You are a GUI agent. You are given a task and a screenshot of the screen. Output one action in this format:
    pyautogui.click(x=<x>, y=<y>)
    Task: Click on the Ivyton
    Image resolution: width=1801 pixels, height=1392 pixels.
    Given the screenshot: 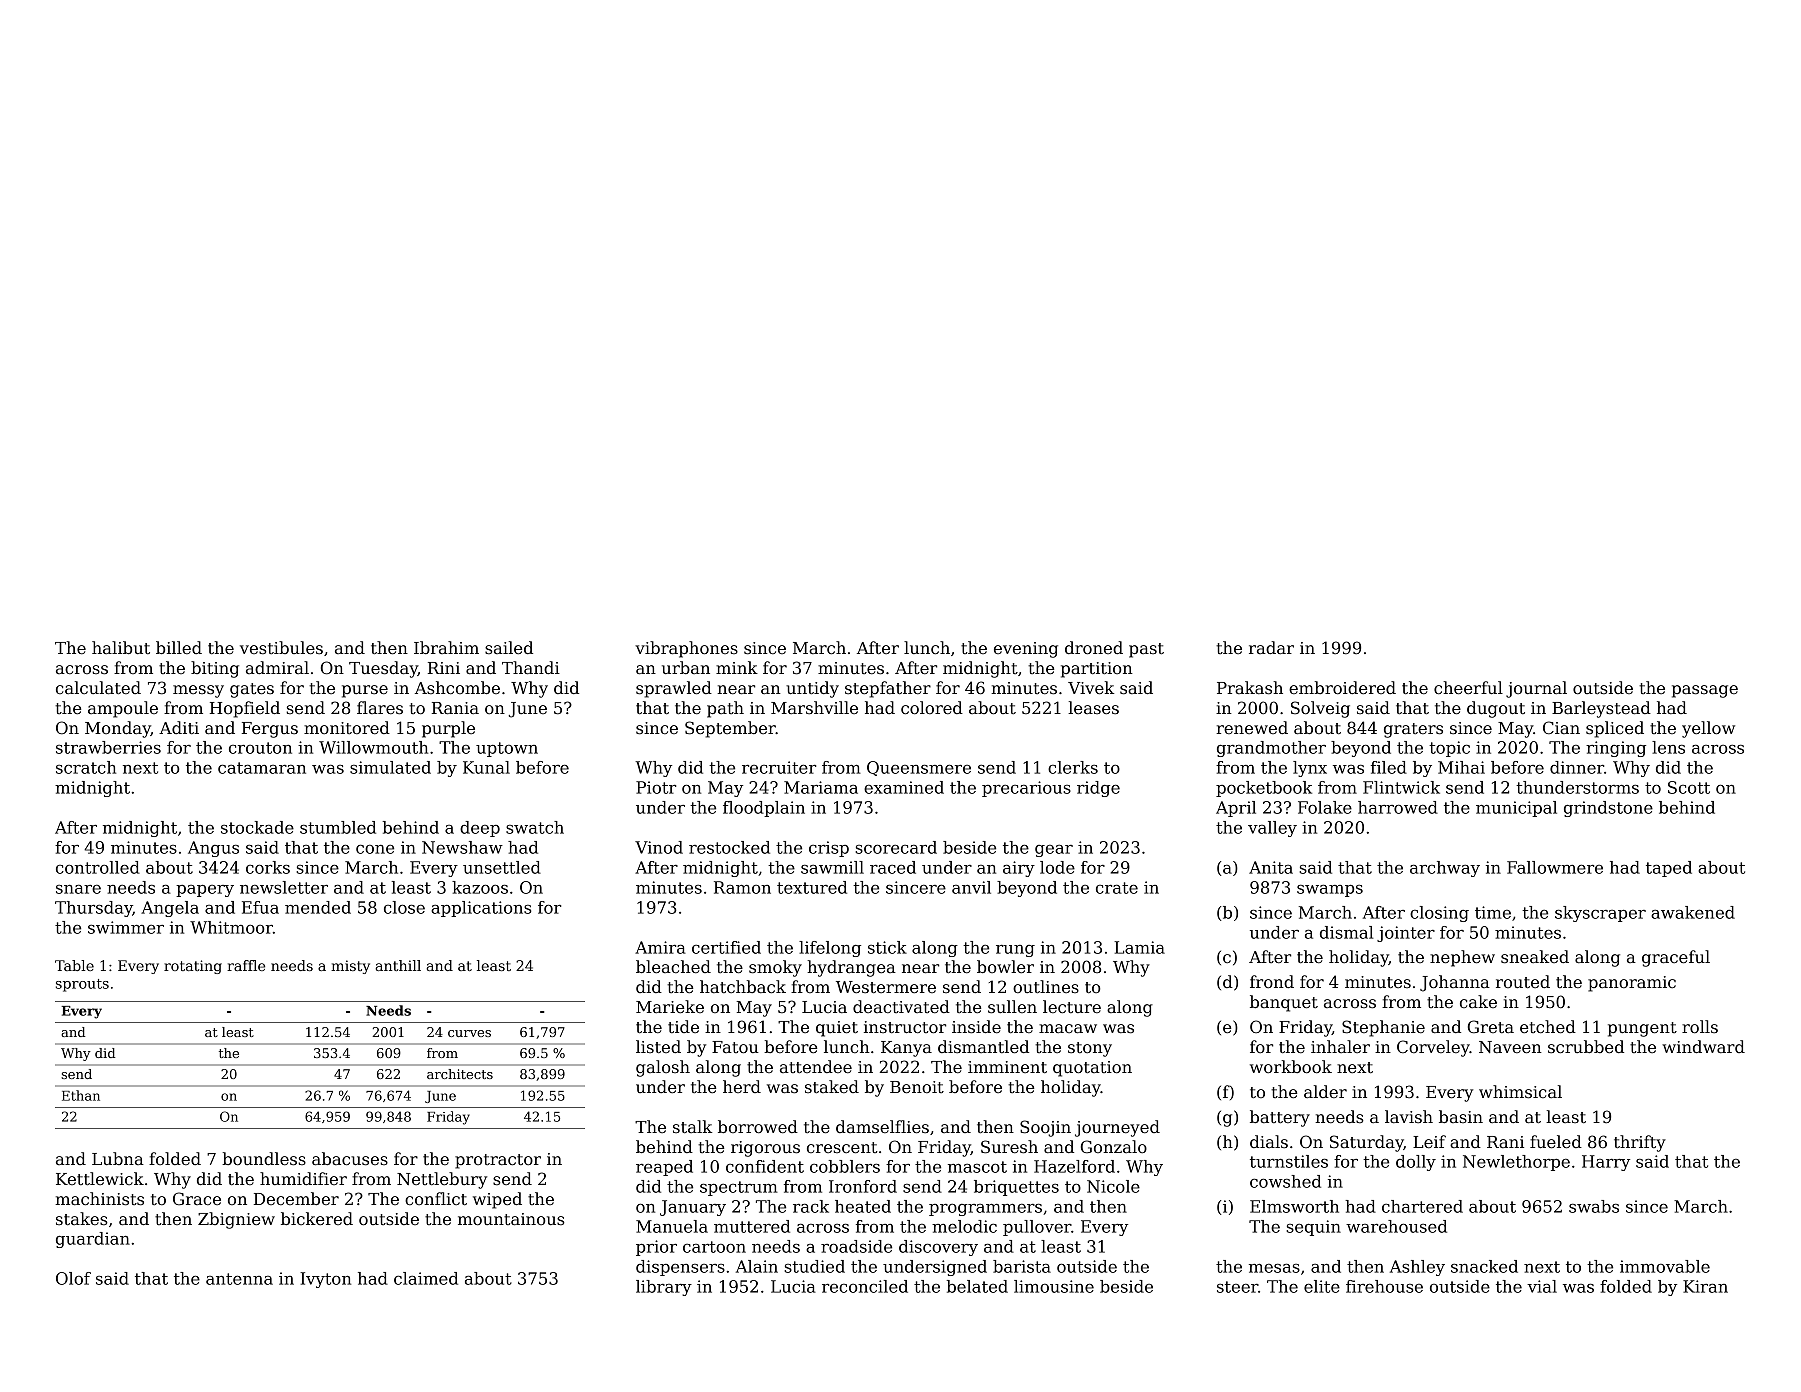 What is the action you would take?
    pyautogui.click(x=325, y=1280)
